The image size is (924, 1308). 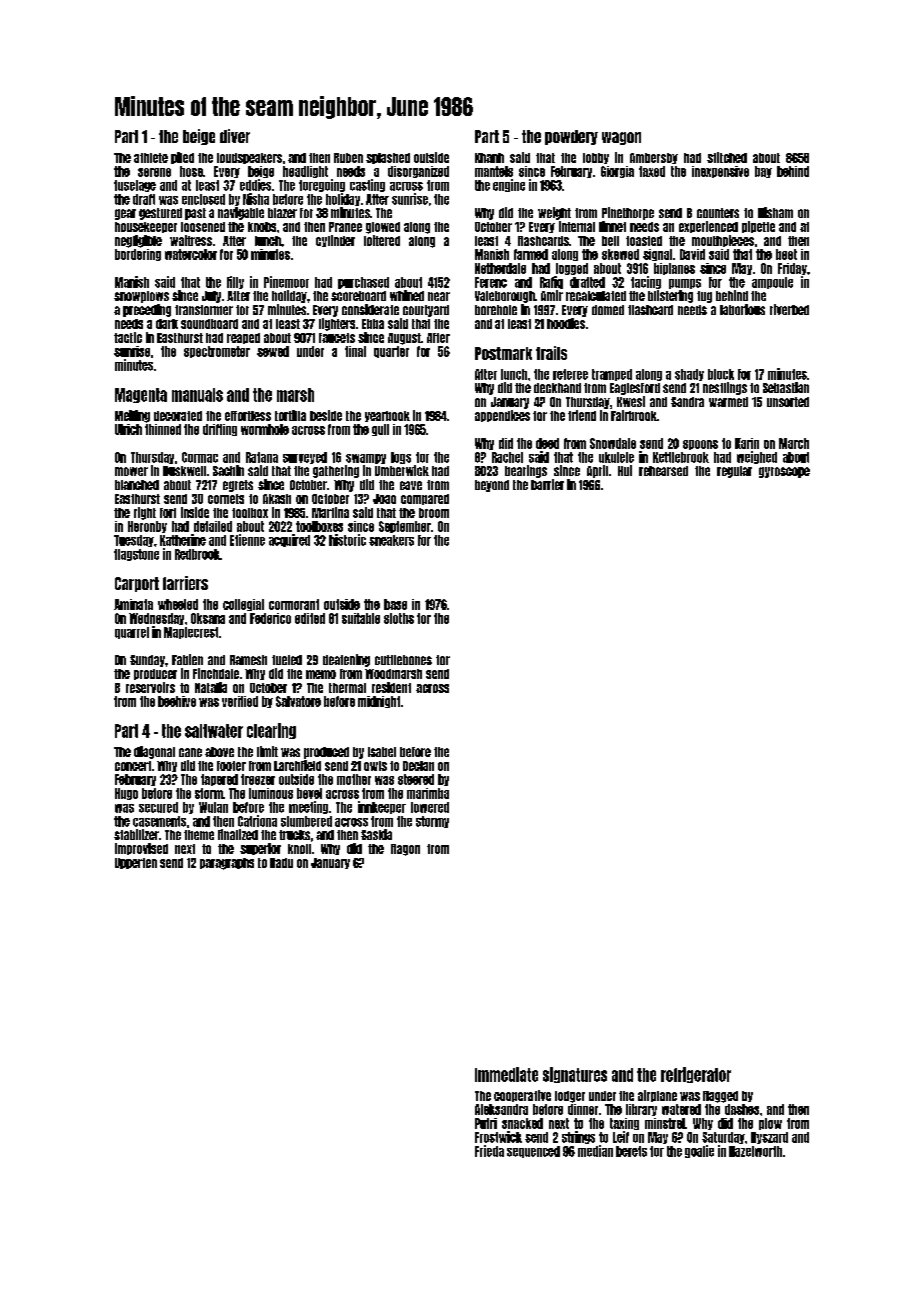 What do you see at coordinates (509, 185) in the page?
I see `engine` at bounding box center [509, 185].
